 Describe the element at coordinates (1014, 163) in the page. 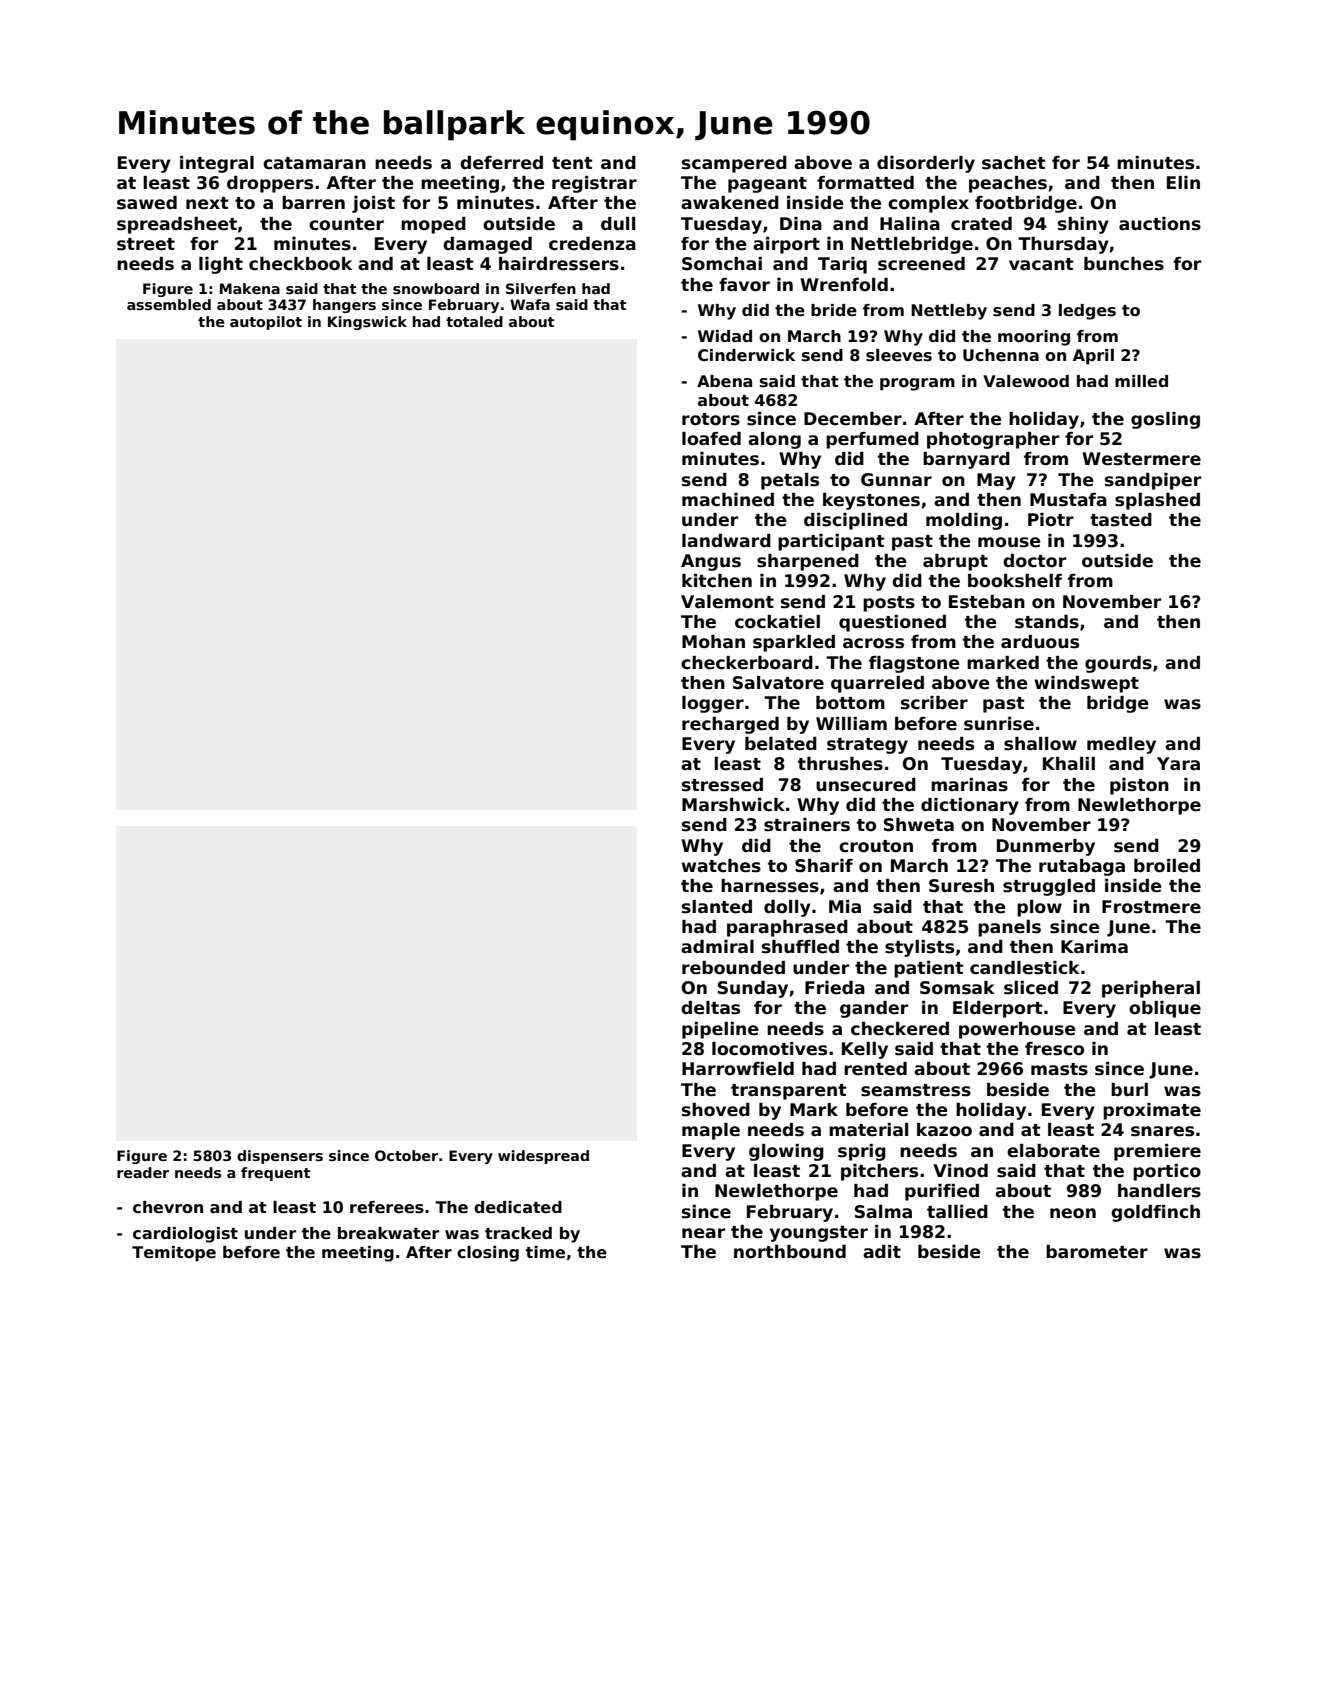

I see `sachet` at that location.
